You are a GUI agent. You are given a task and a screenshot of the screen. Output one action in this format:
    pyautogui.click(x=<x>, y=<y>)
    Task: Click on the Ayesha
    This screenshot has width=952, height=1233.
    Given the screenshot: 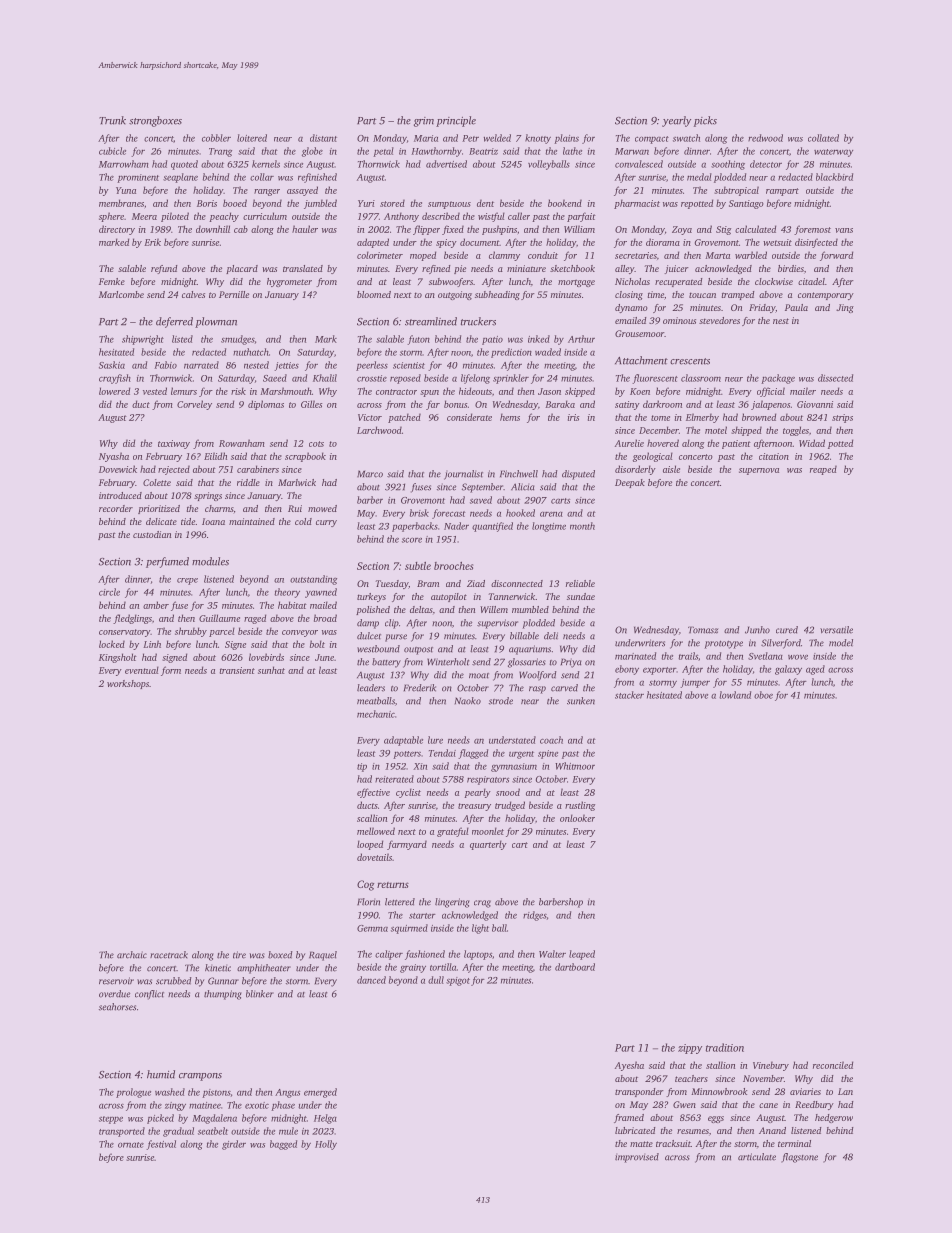 What is the action you would take?
    pyautogui.click(x=629, y=1066)
